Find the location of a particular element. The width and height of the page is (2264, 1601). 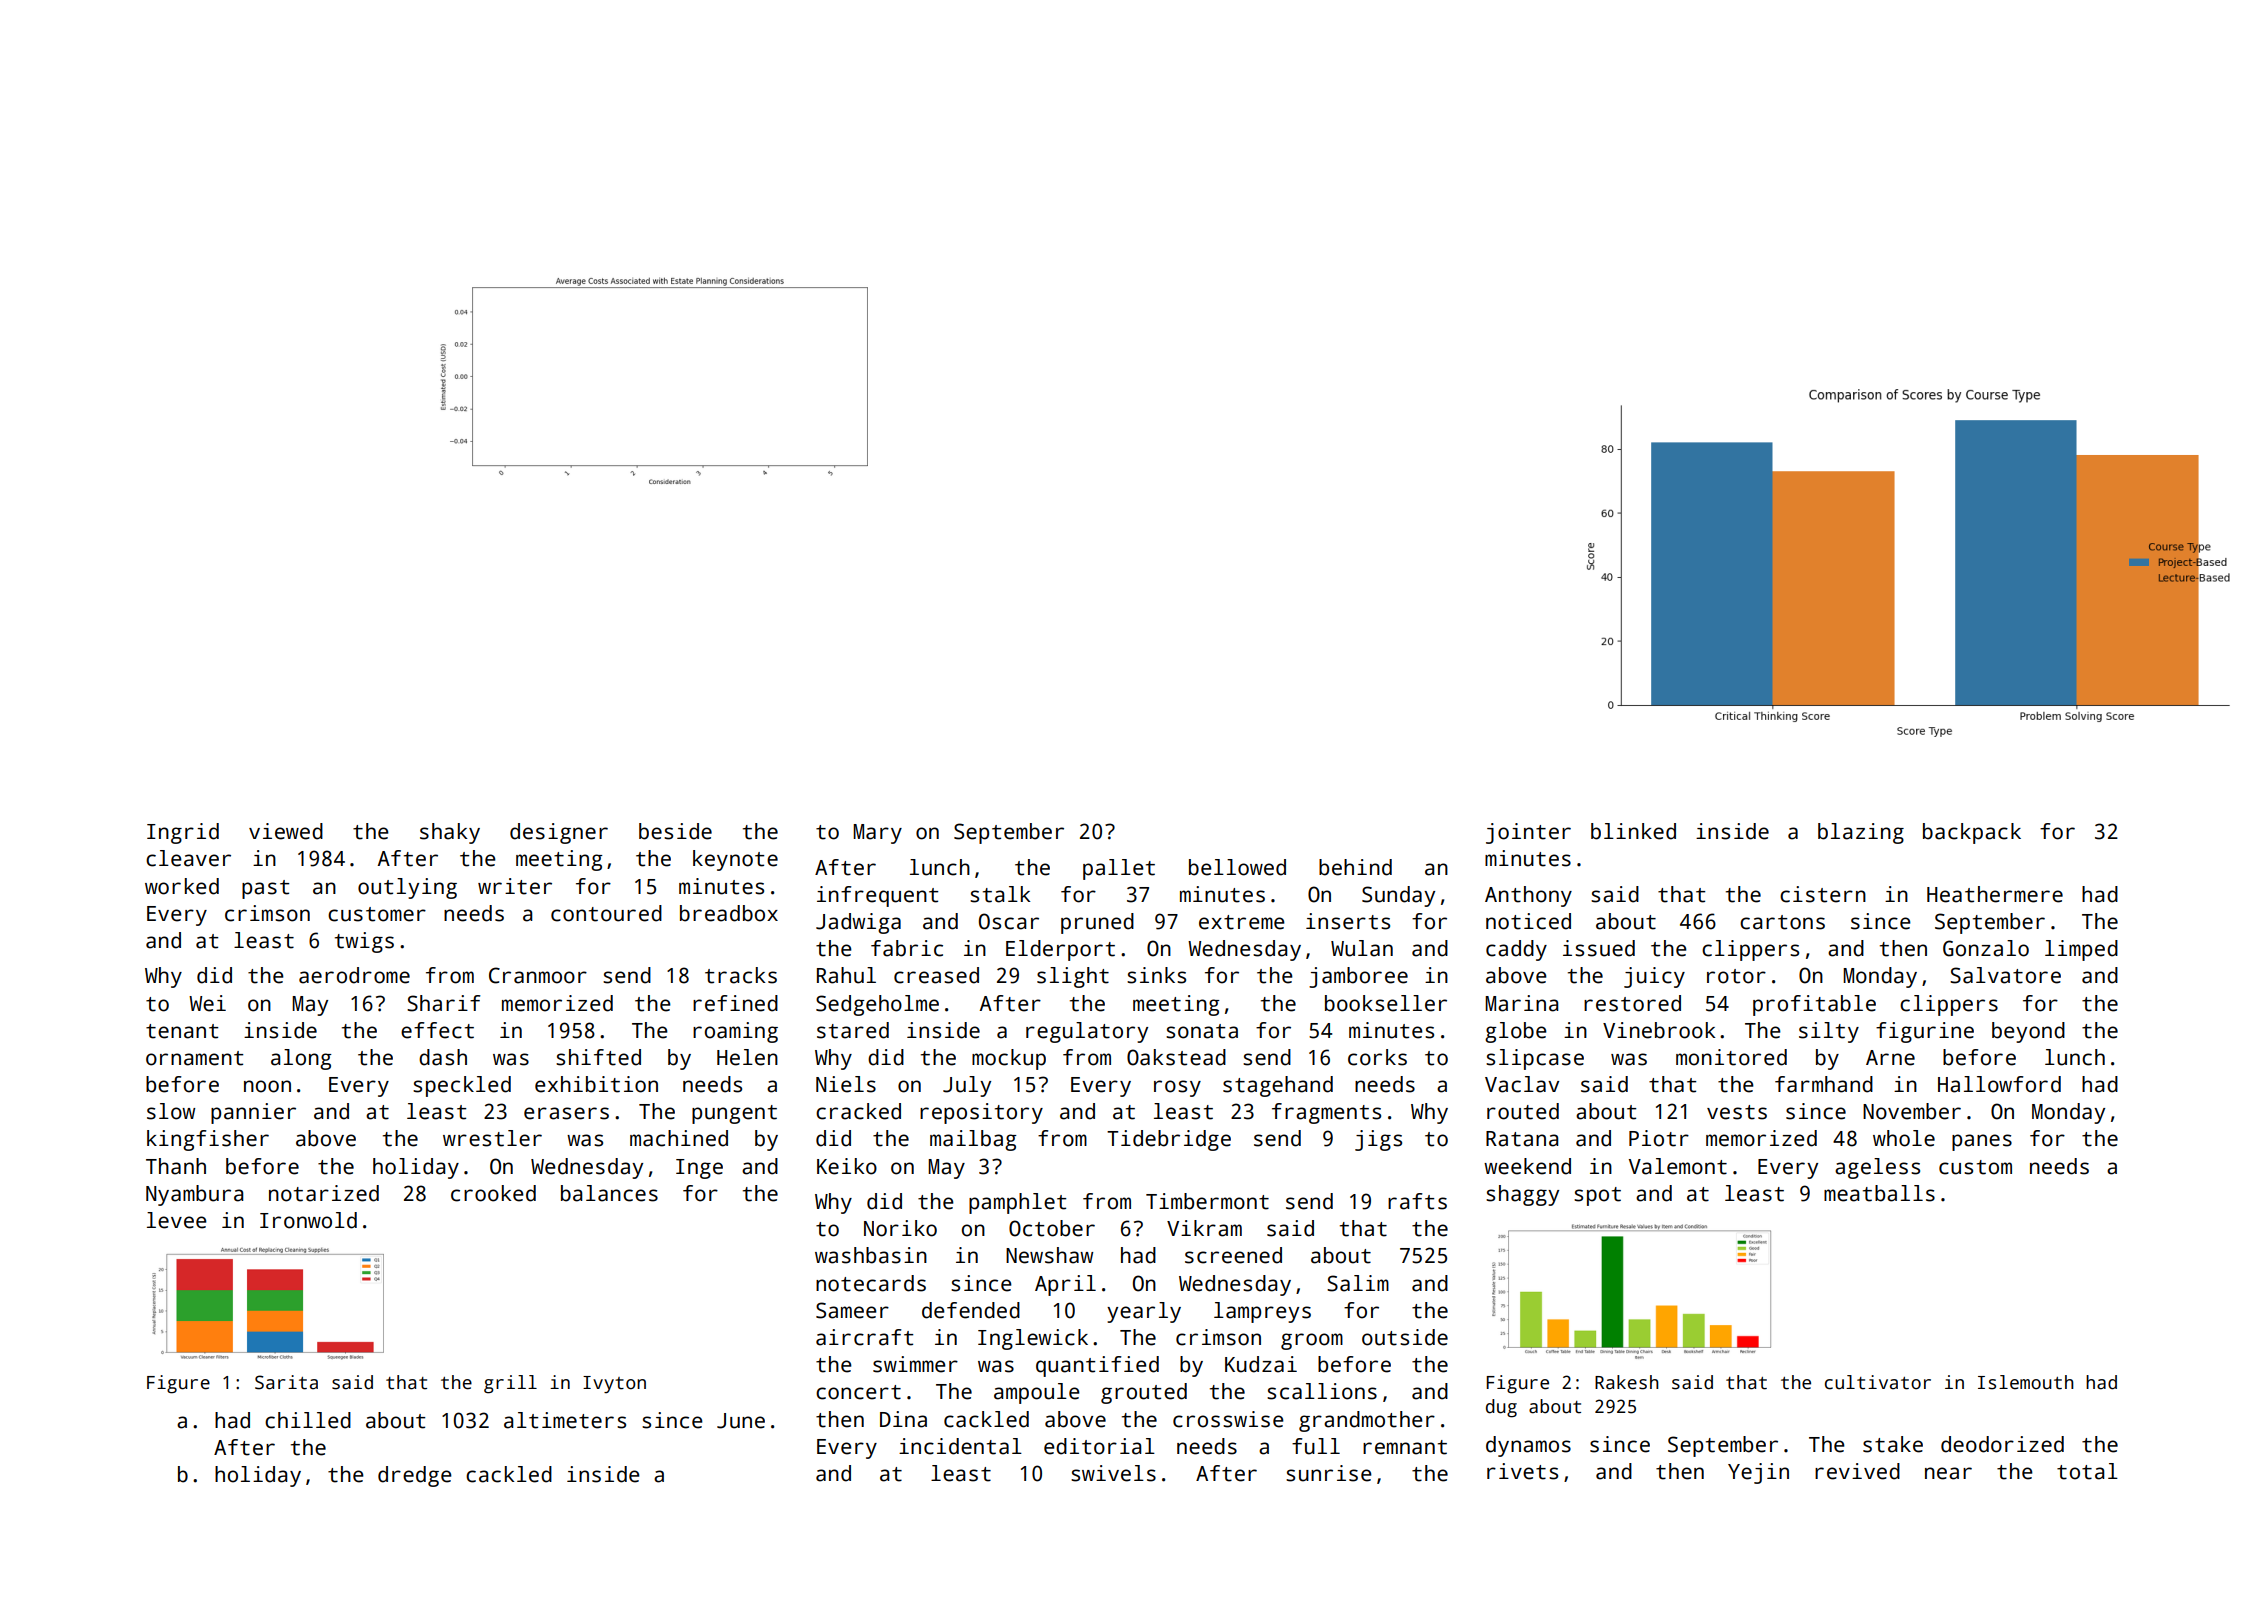

total is located at coordinates (2087, 1471).
